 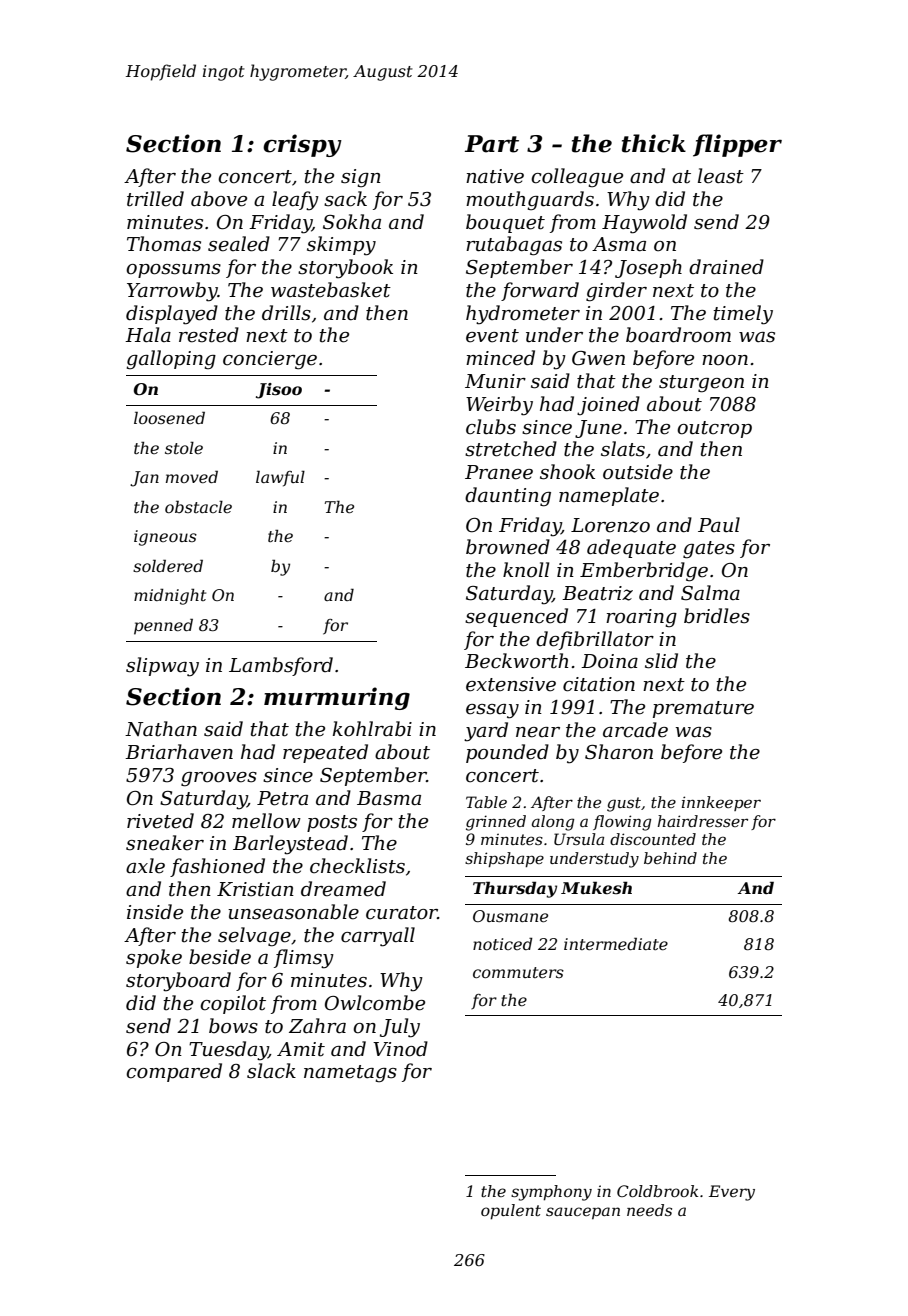 What do you see at coordinates (155, 199) in the document?
I see `trilled` at bounding box center [155, 199].
